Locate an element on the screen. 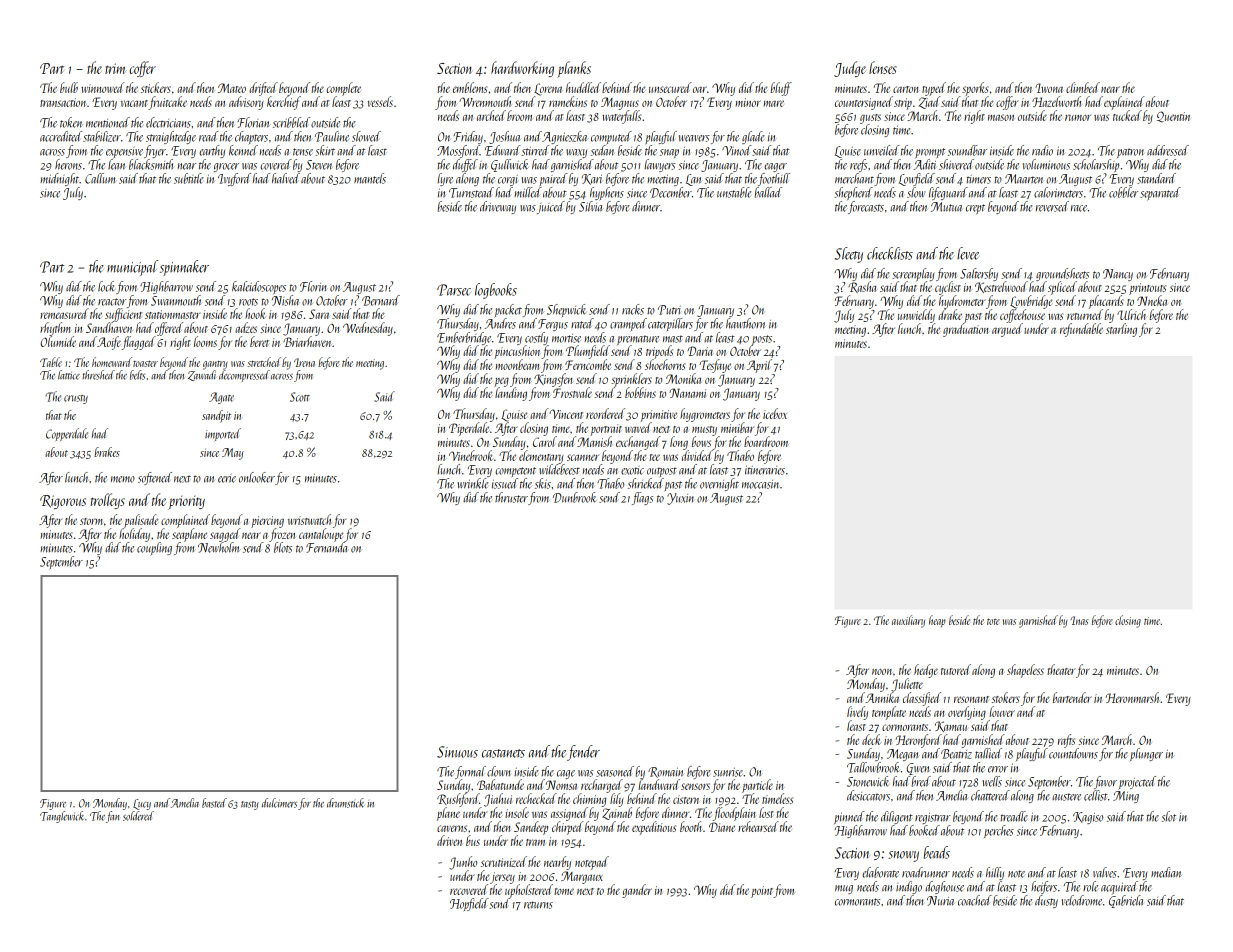  Lucy is located at coordinates (142, 804).
